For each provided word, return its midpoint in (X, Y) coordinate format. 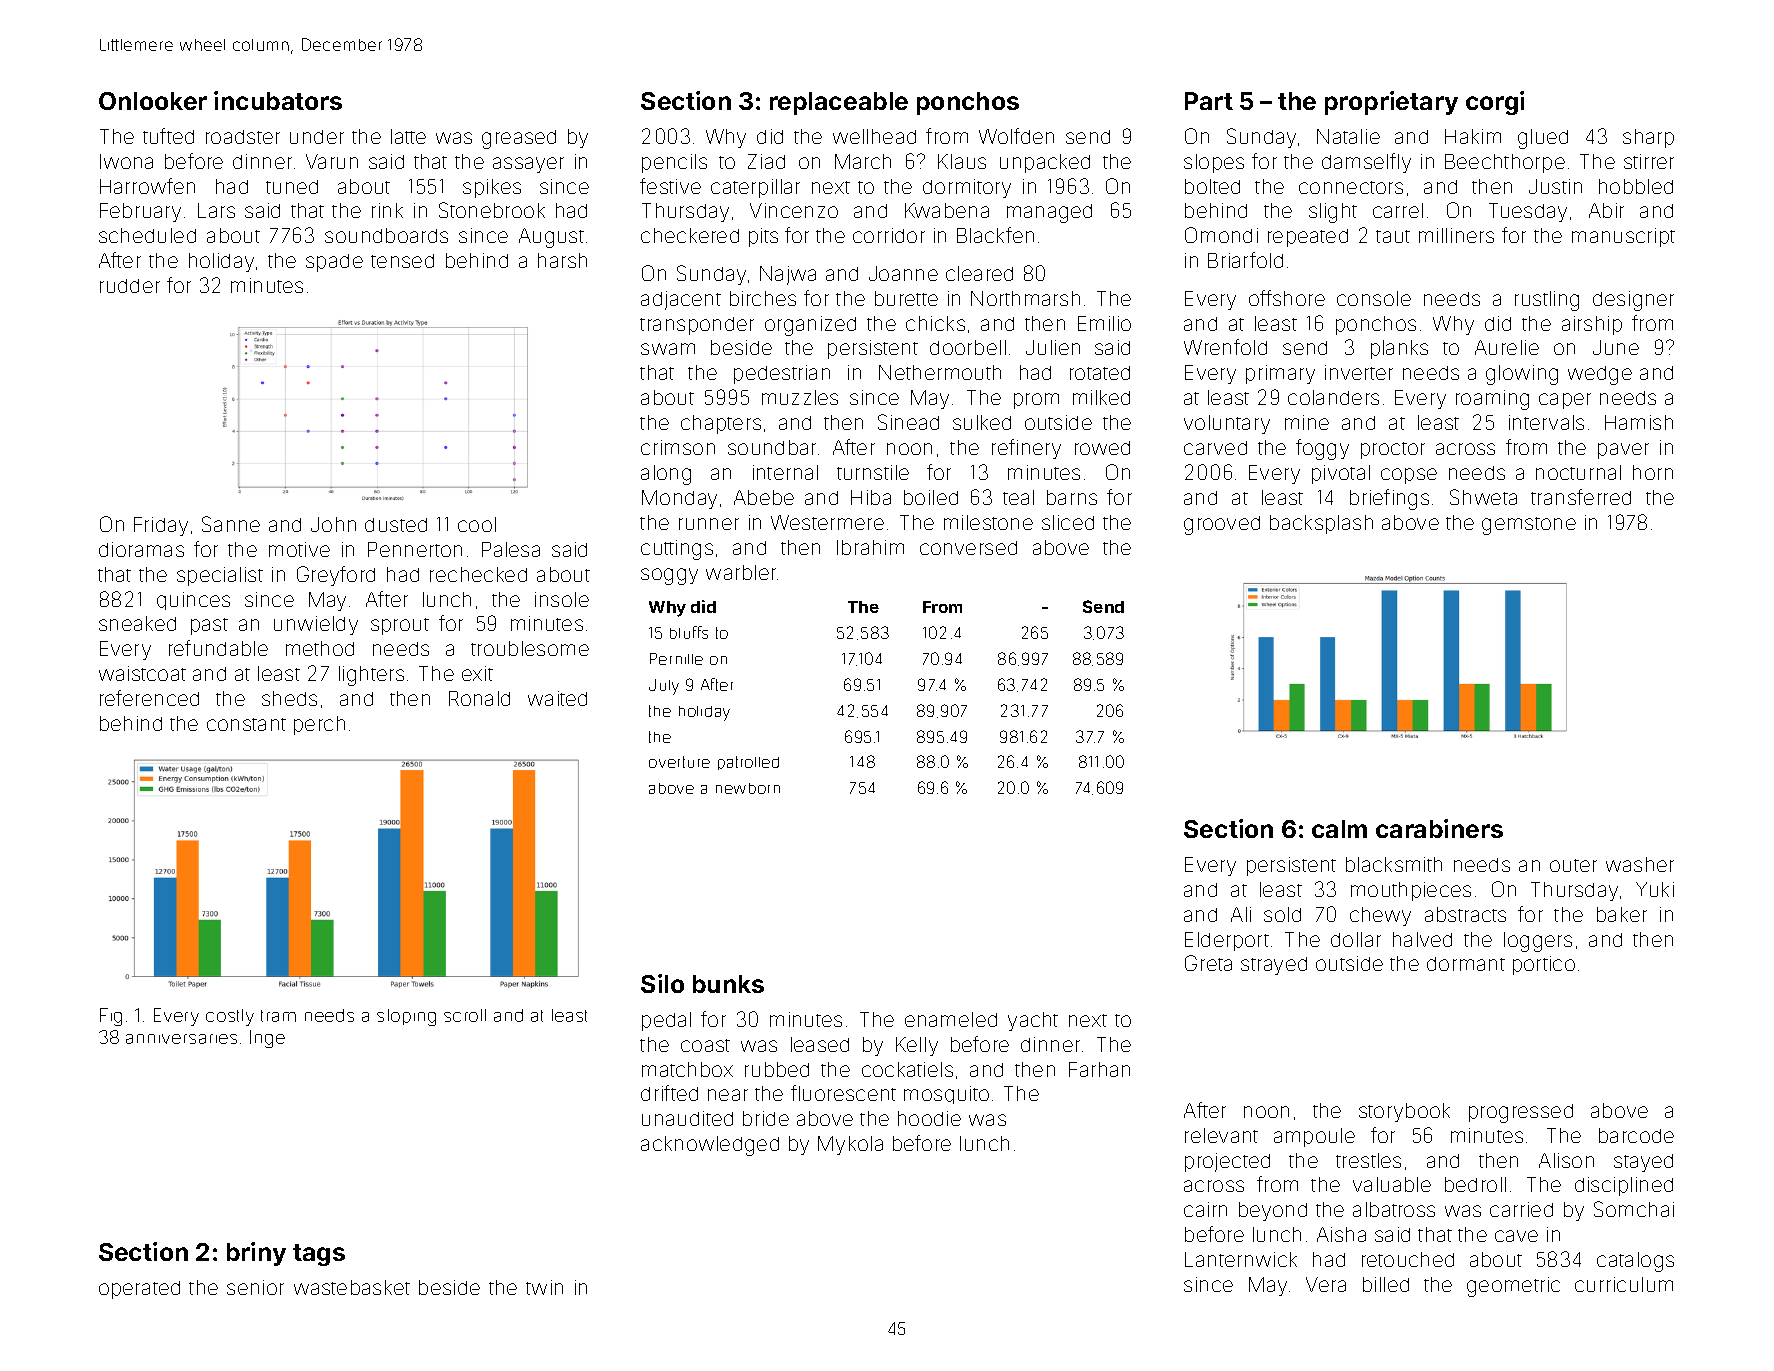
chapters (721, 424)
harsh (562, 260)
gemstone (1529, 526)
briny (256, 1254)
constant (246, 724)
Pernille (676, 659)
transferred (1581, 497)
